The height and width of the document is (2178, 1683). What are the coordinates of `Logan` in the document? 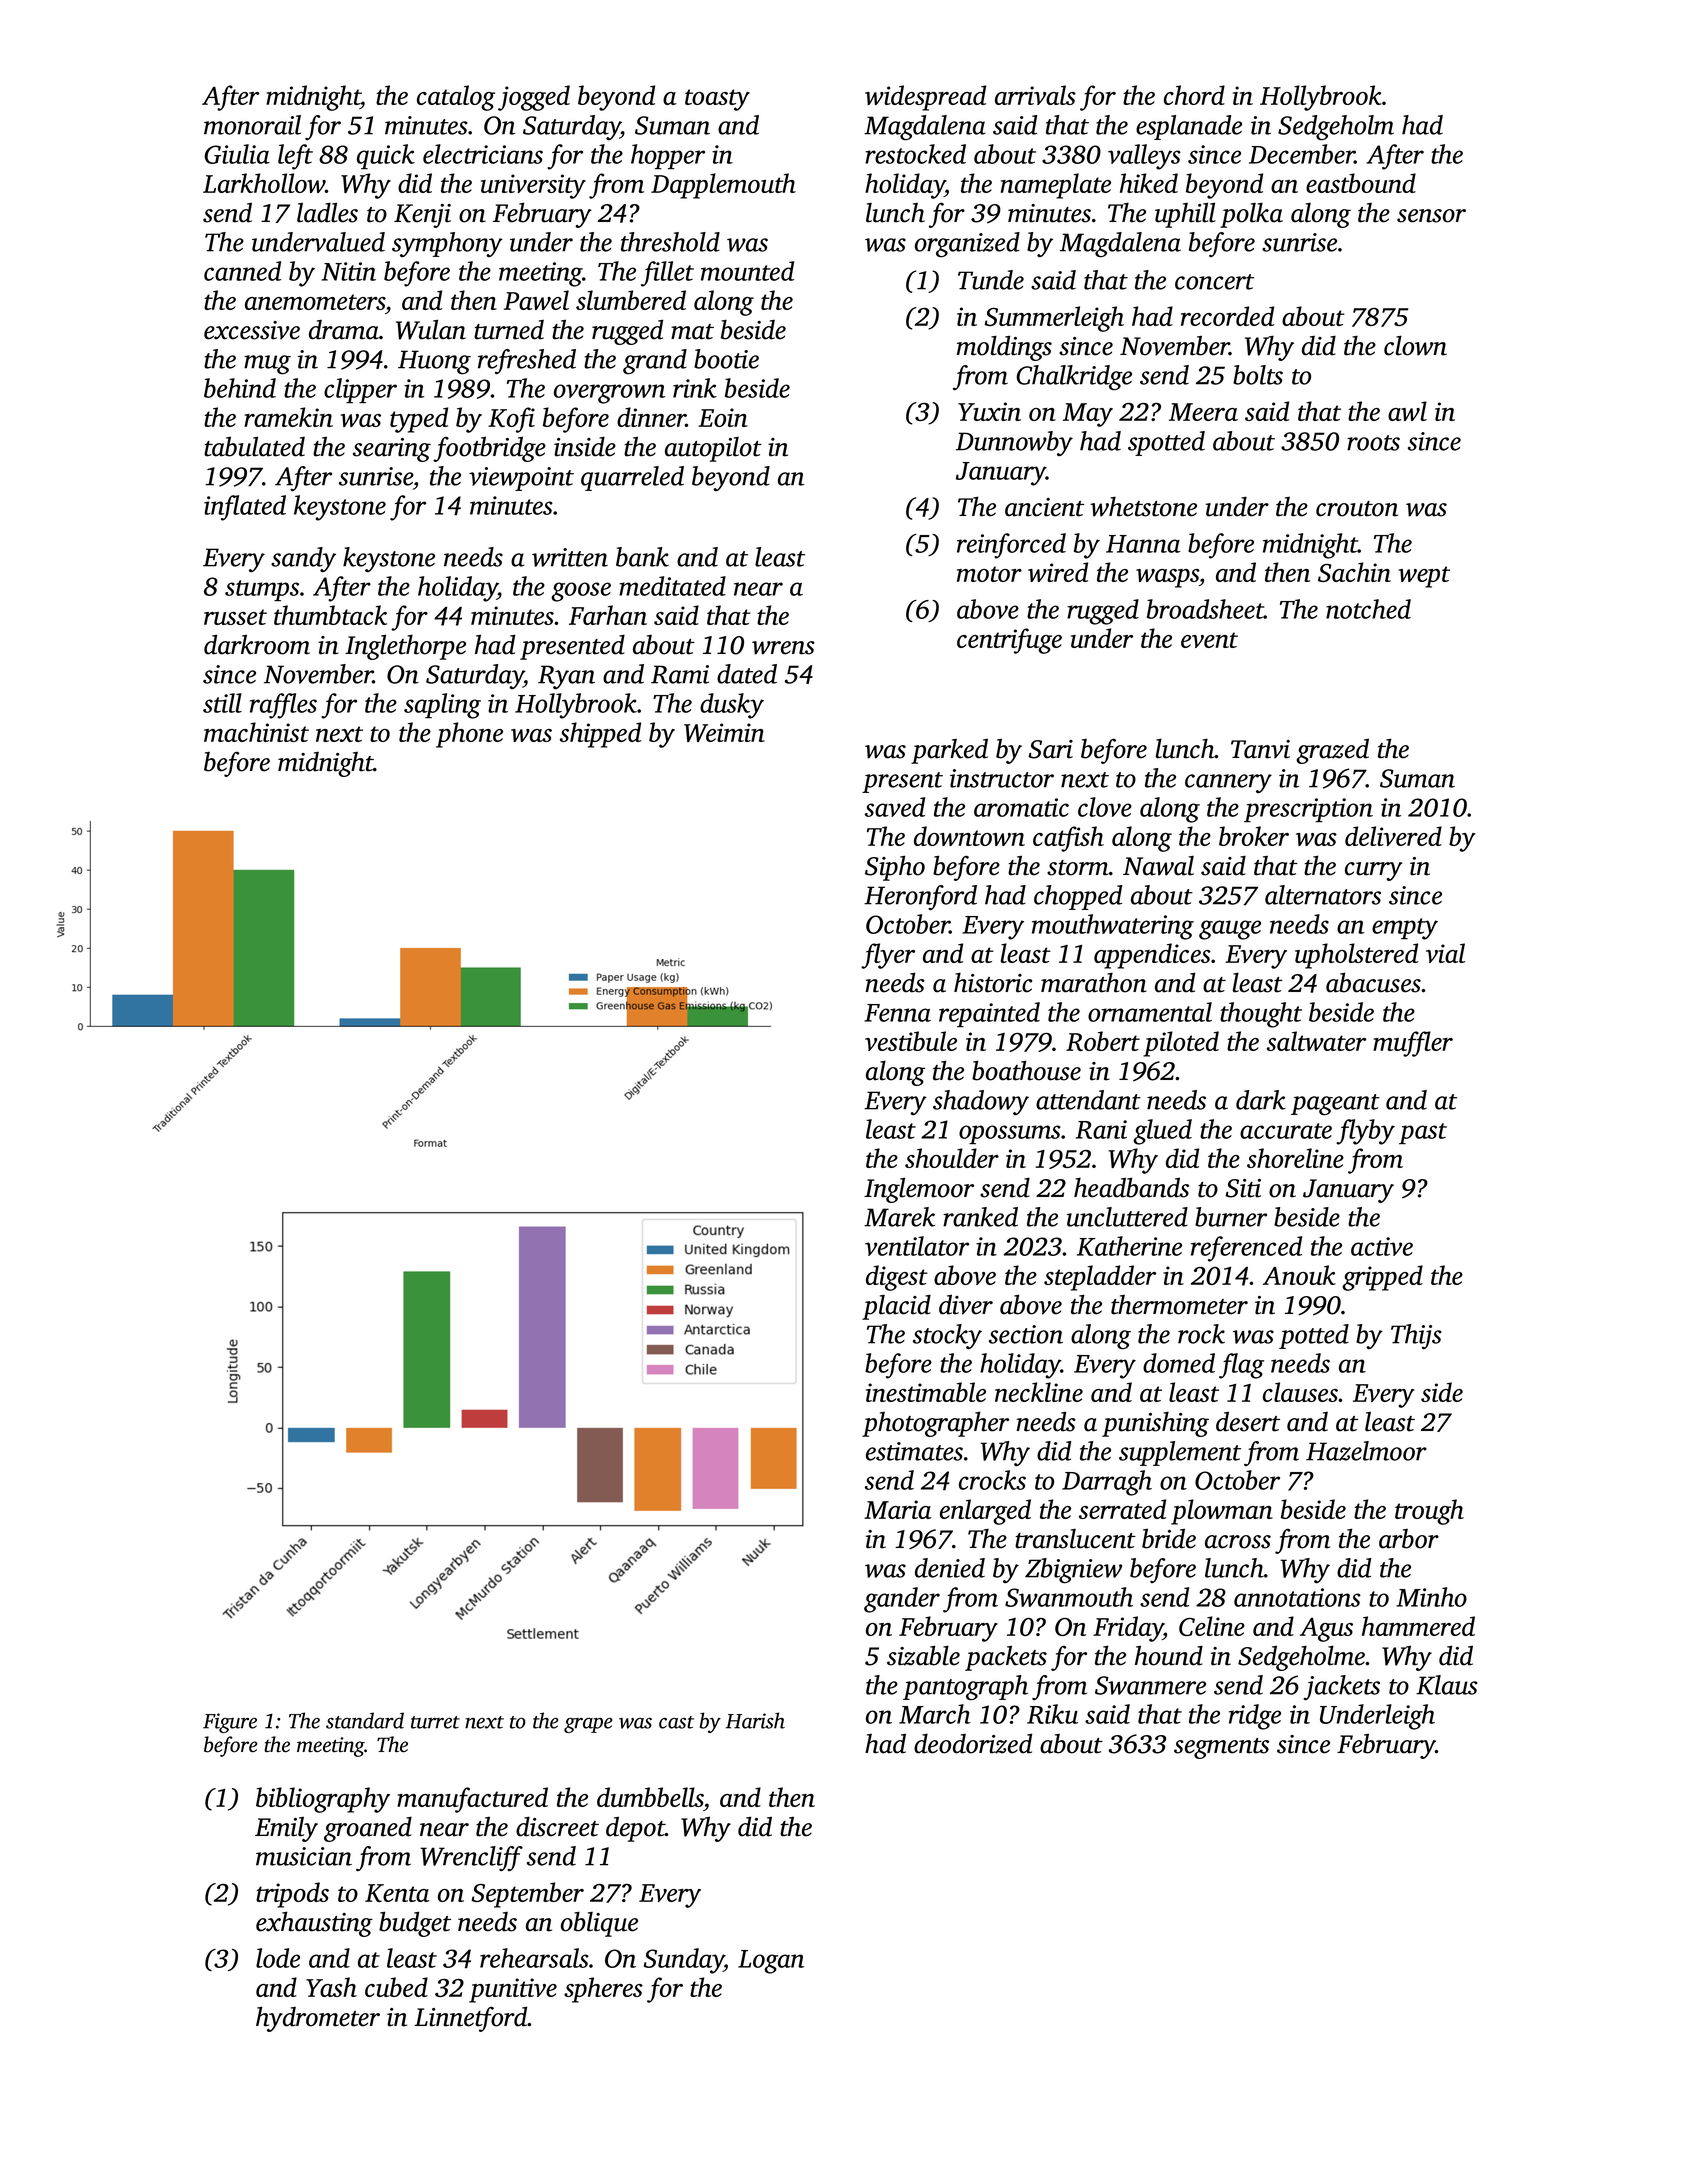 It's located at (771, 1962).
